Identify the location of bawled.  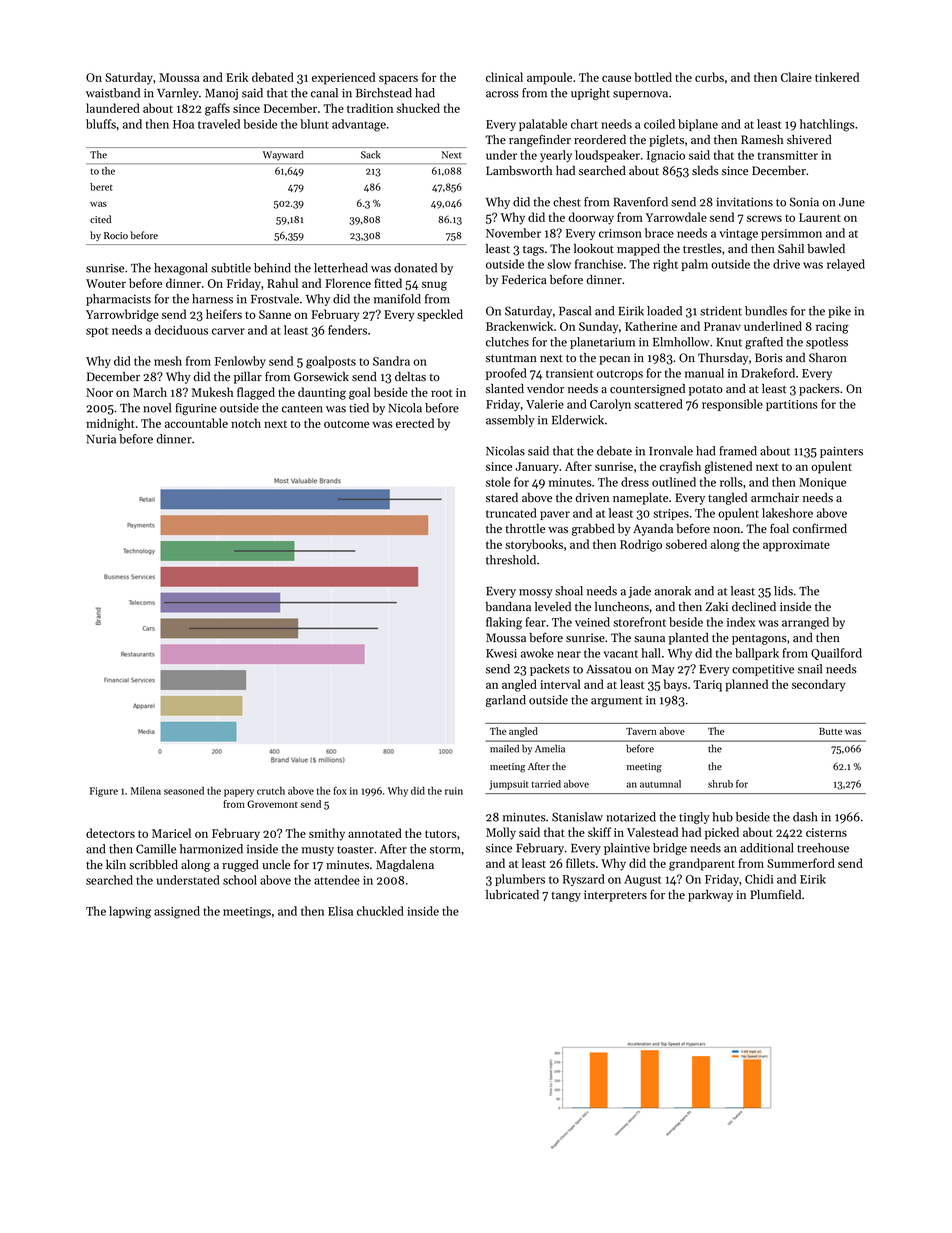
(826, 248).
